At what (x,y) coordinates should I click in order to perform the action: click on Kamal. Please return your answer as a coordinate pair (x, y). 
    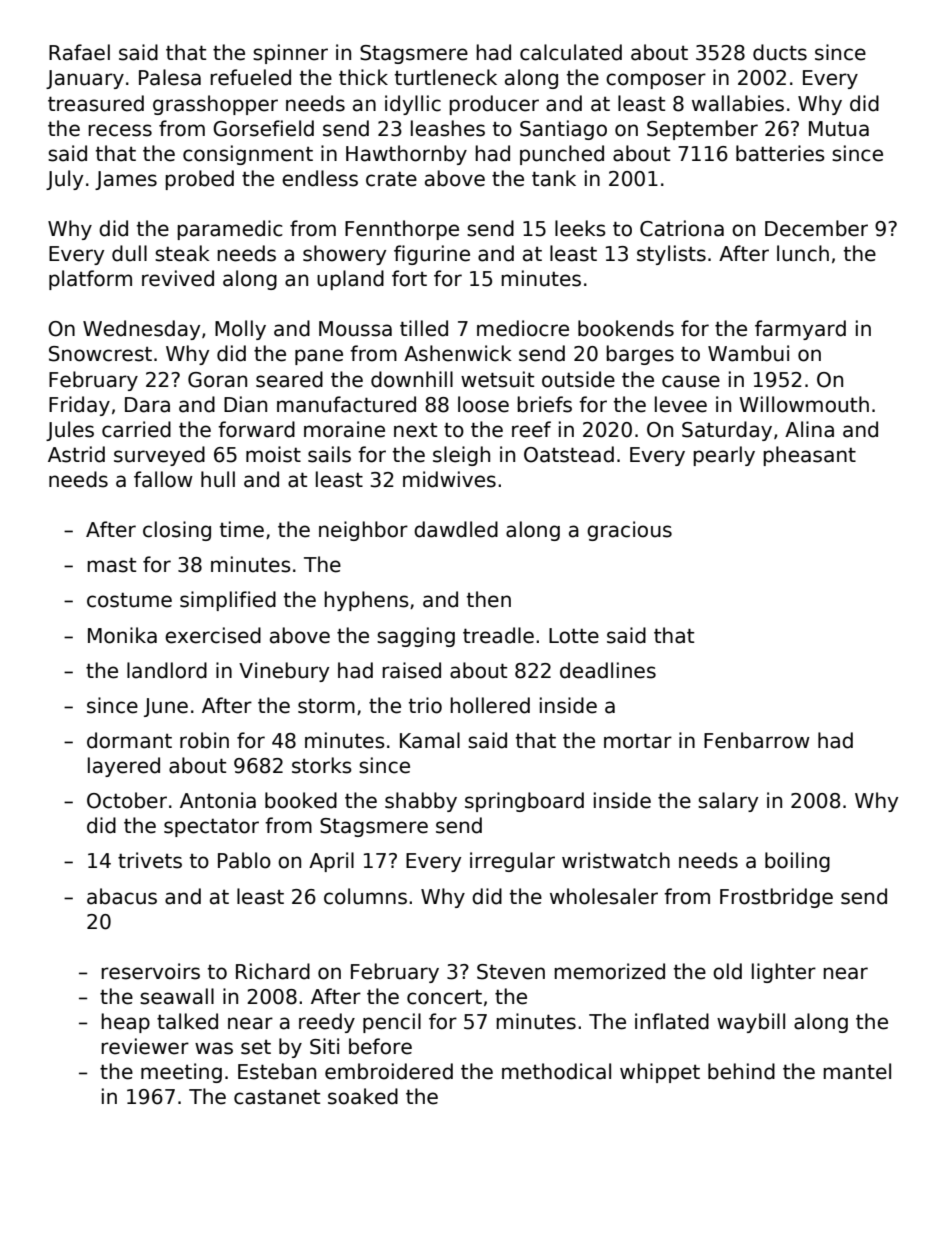
    Looking at the image, I should click on (430, 740).
